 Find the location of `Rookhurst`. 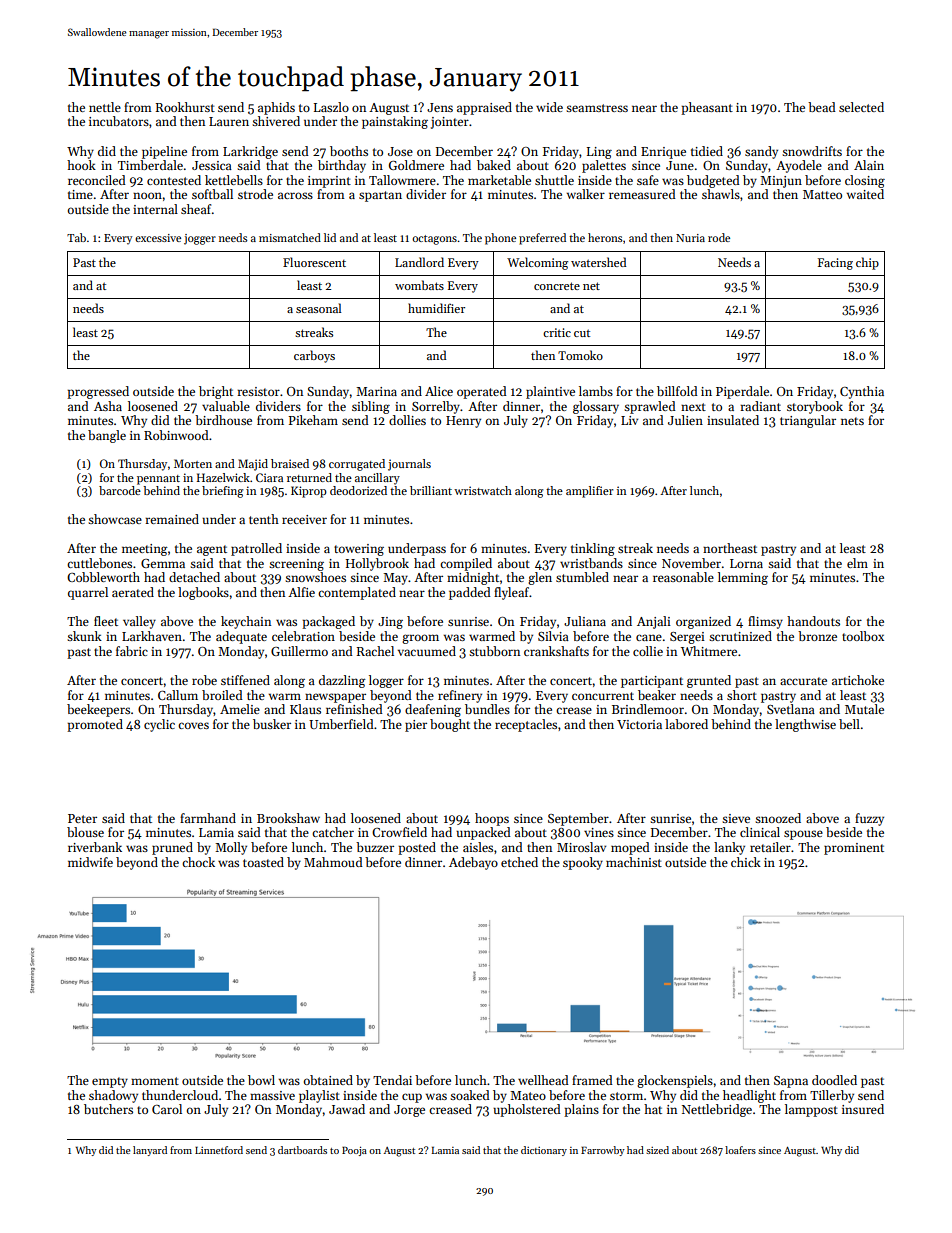

Rookhurst is located at coordinates (185, 107).
